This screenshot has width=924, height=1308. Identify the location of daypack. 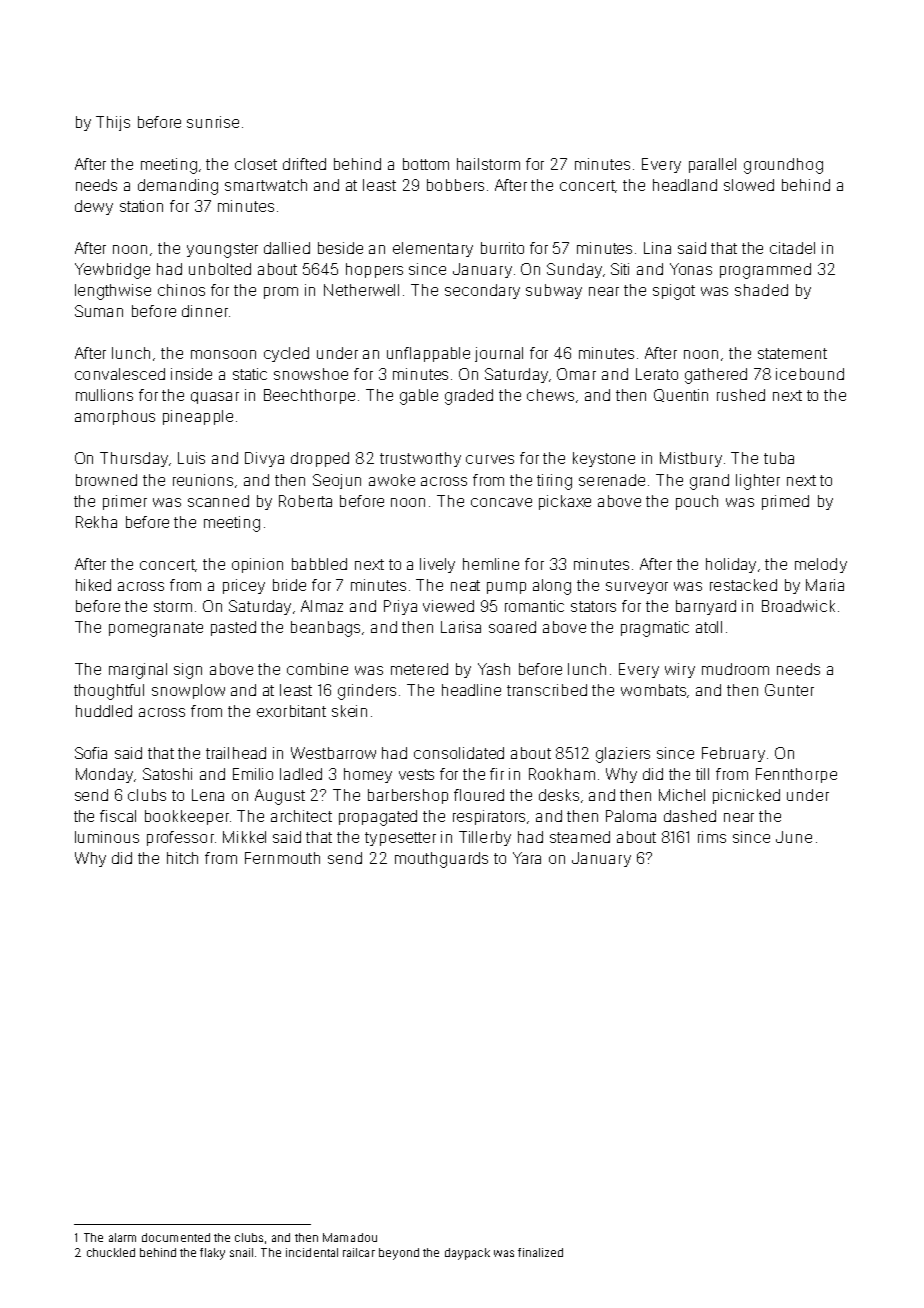
(467, 1254).
